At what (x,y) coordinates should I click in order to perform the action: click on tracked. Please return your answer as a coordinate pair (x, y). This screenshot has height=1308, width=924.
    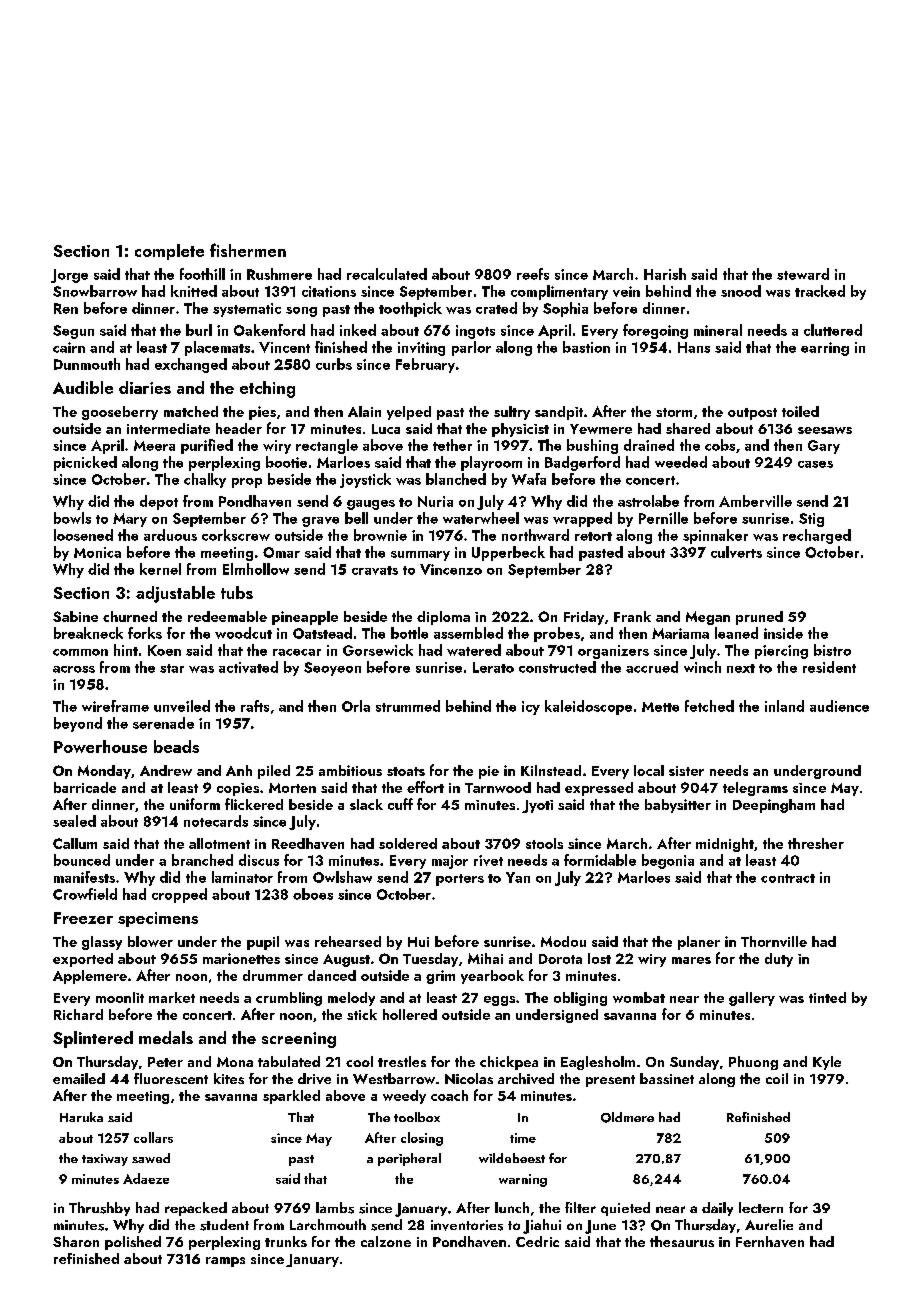
    Looking at the image, I should click on (820, 291).
